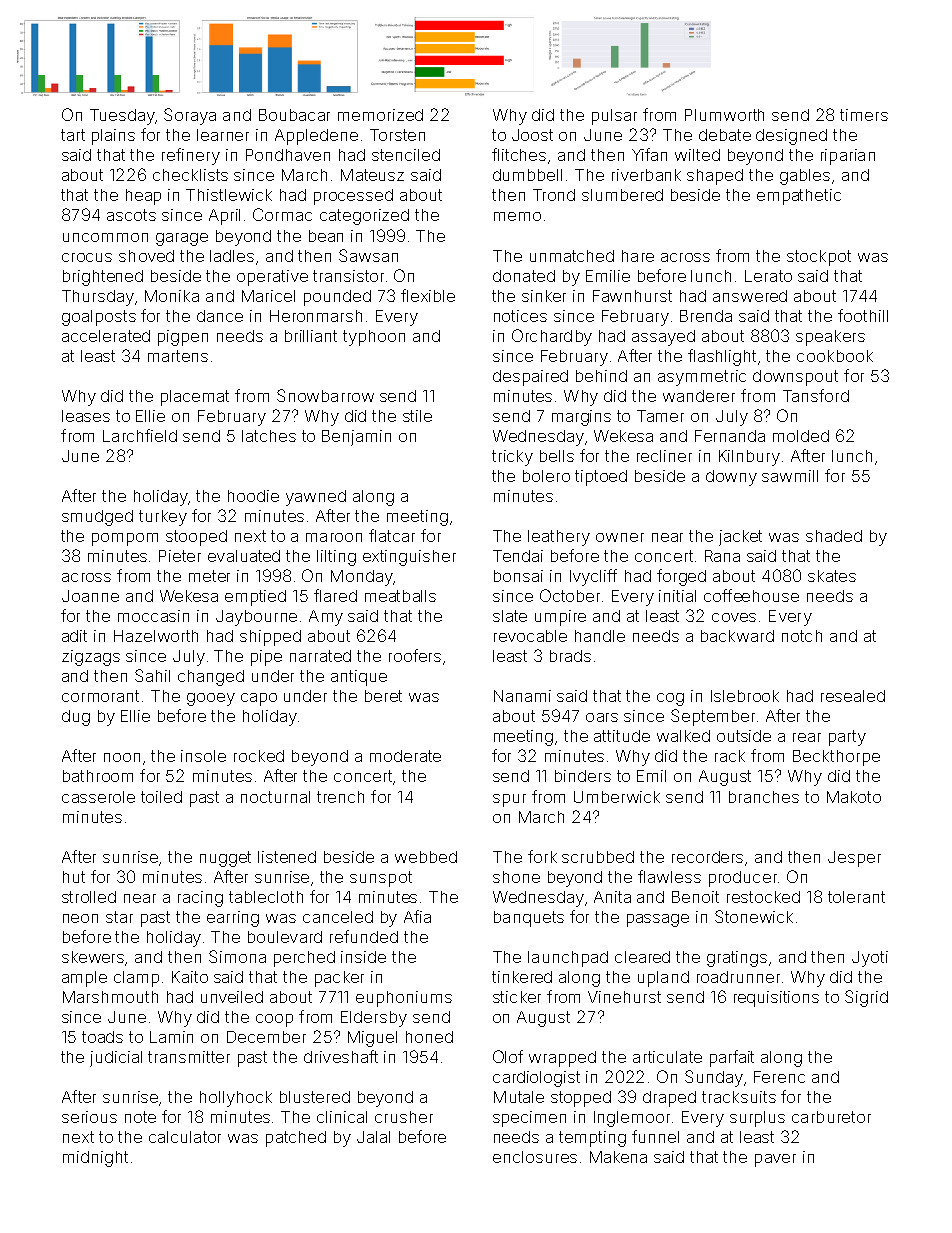  What do you see at coordinates (853, 696) in the image?
I see `resealed` at bounding box center [853, 696].
